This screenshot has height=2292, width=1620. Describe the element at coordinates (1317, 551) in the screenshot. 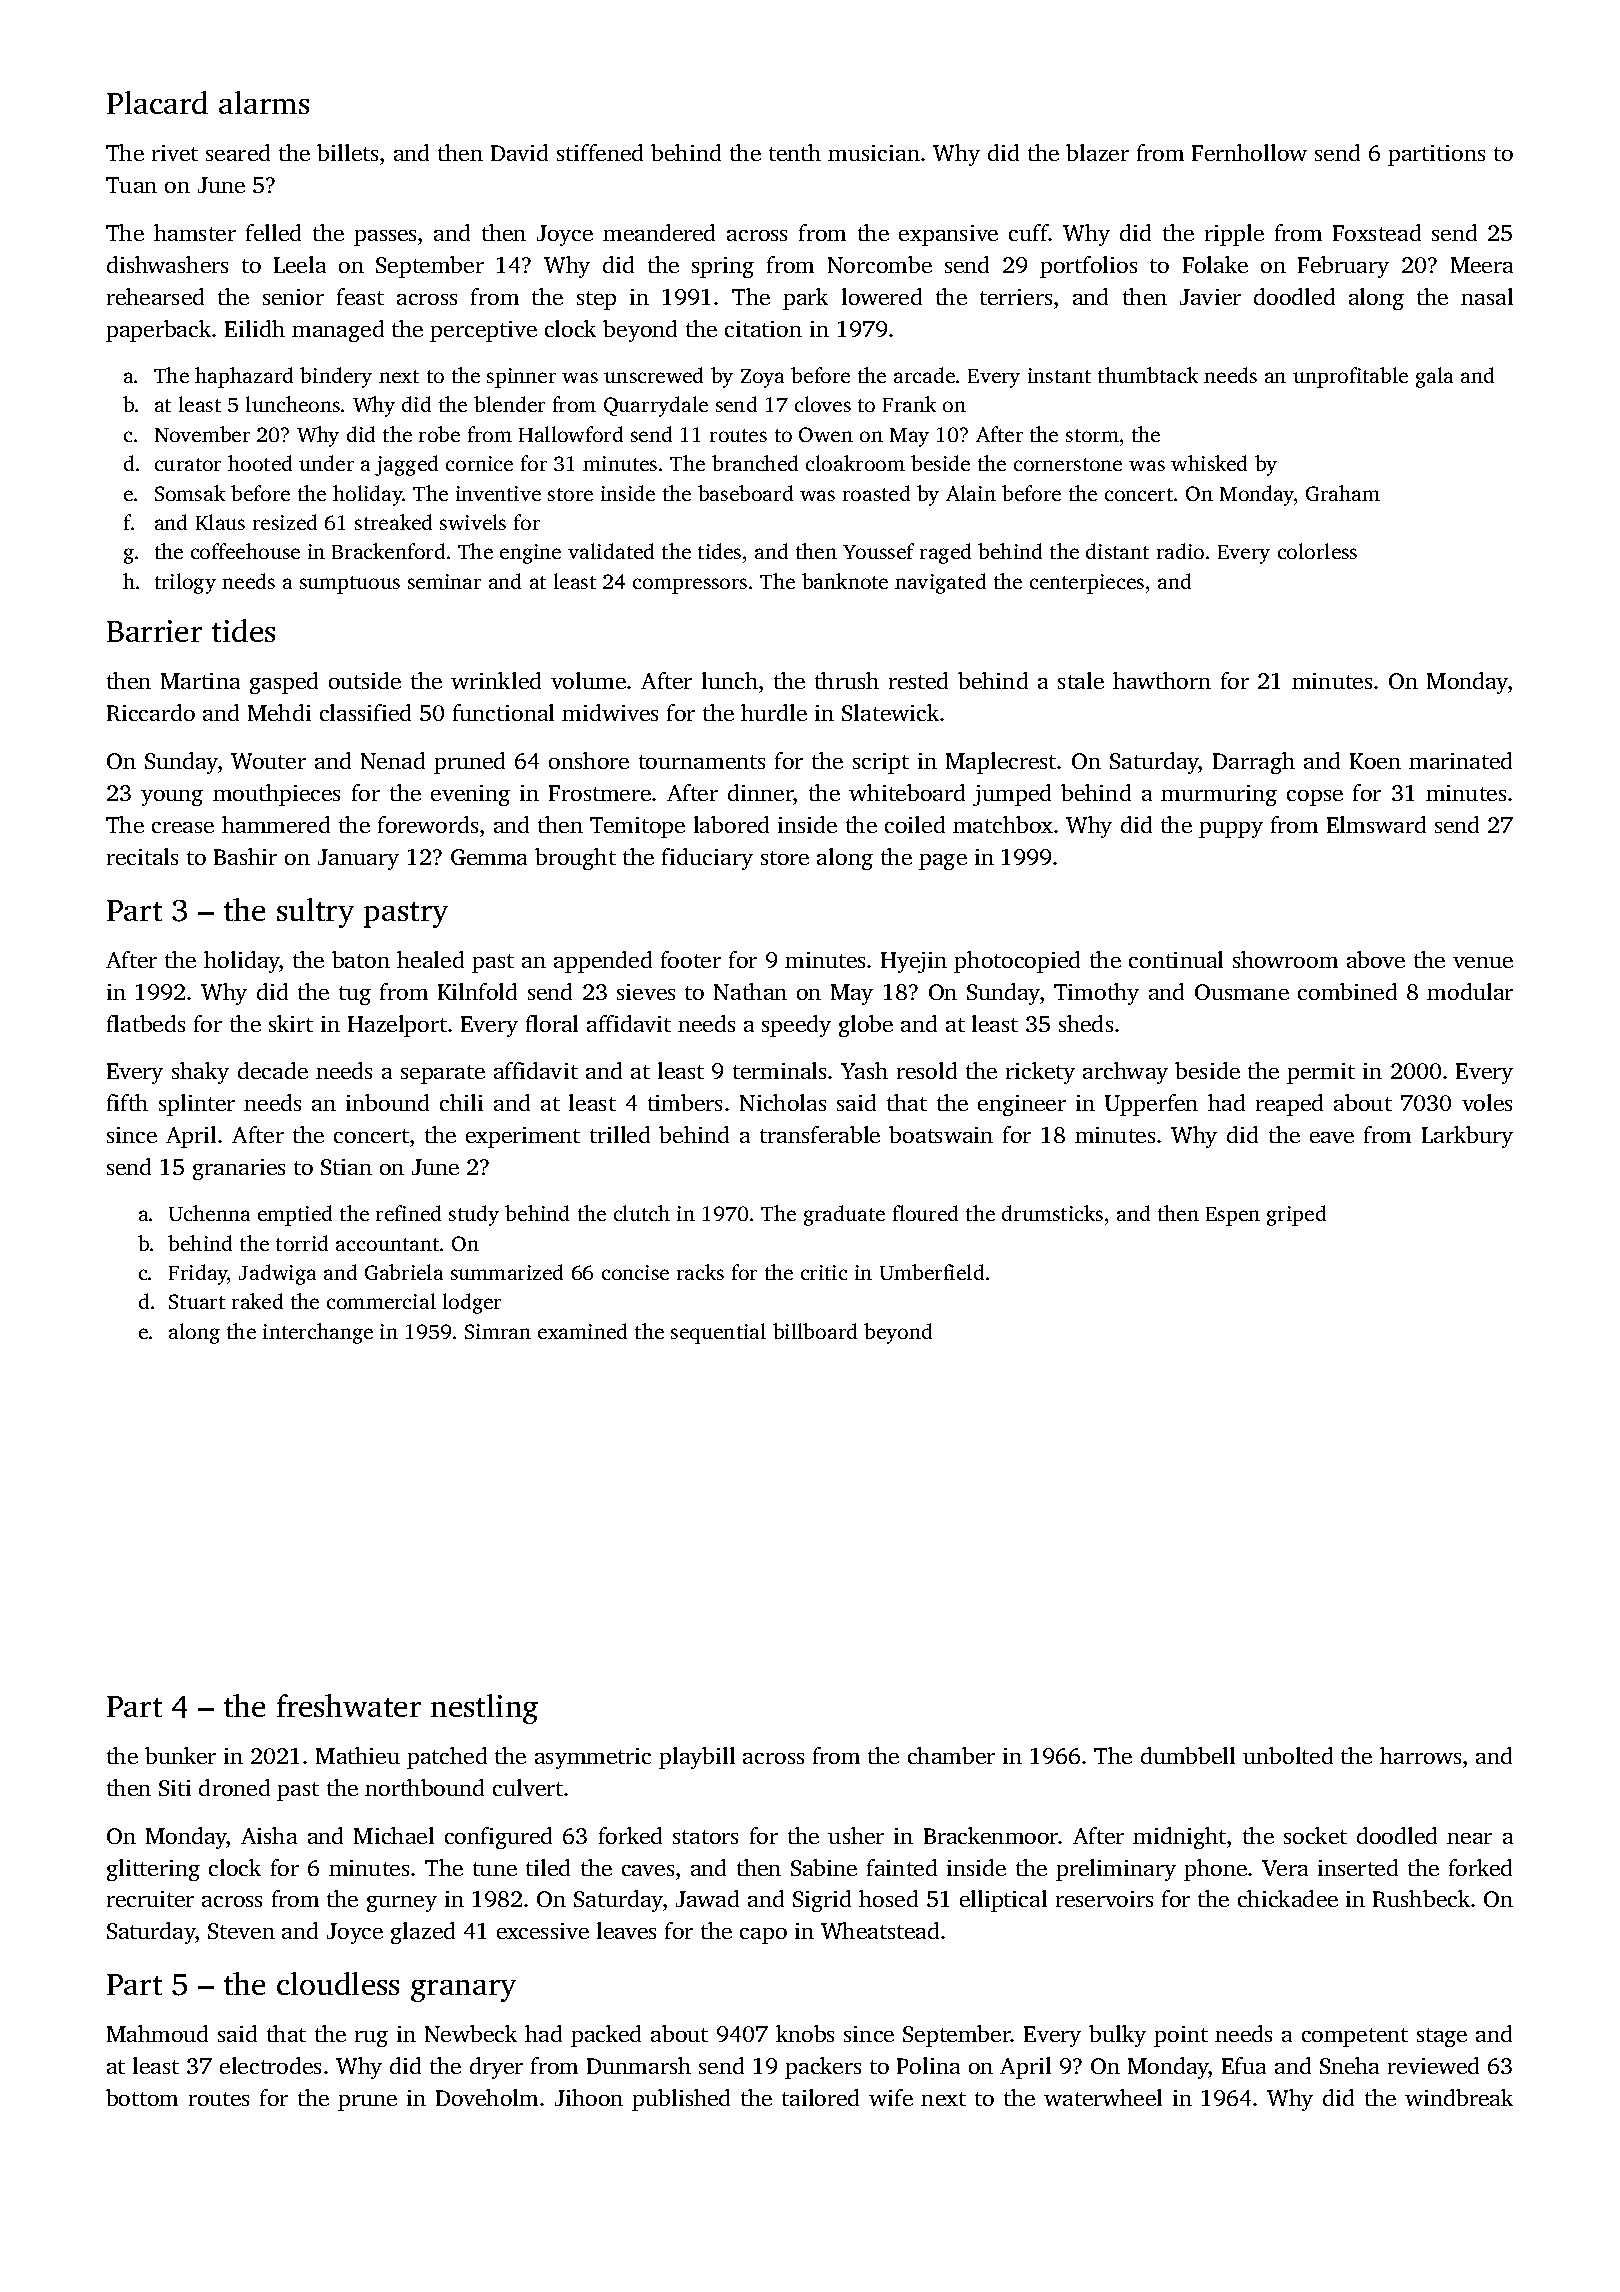

I see `colorless` at that location.
